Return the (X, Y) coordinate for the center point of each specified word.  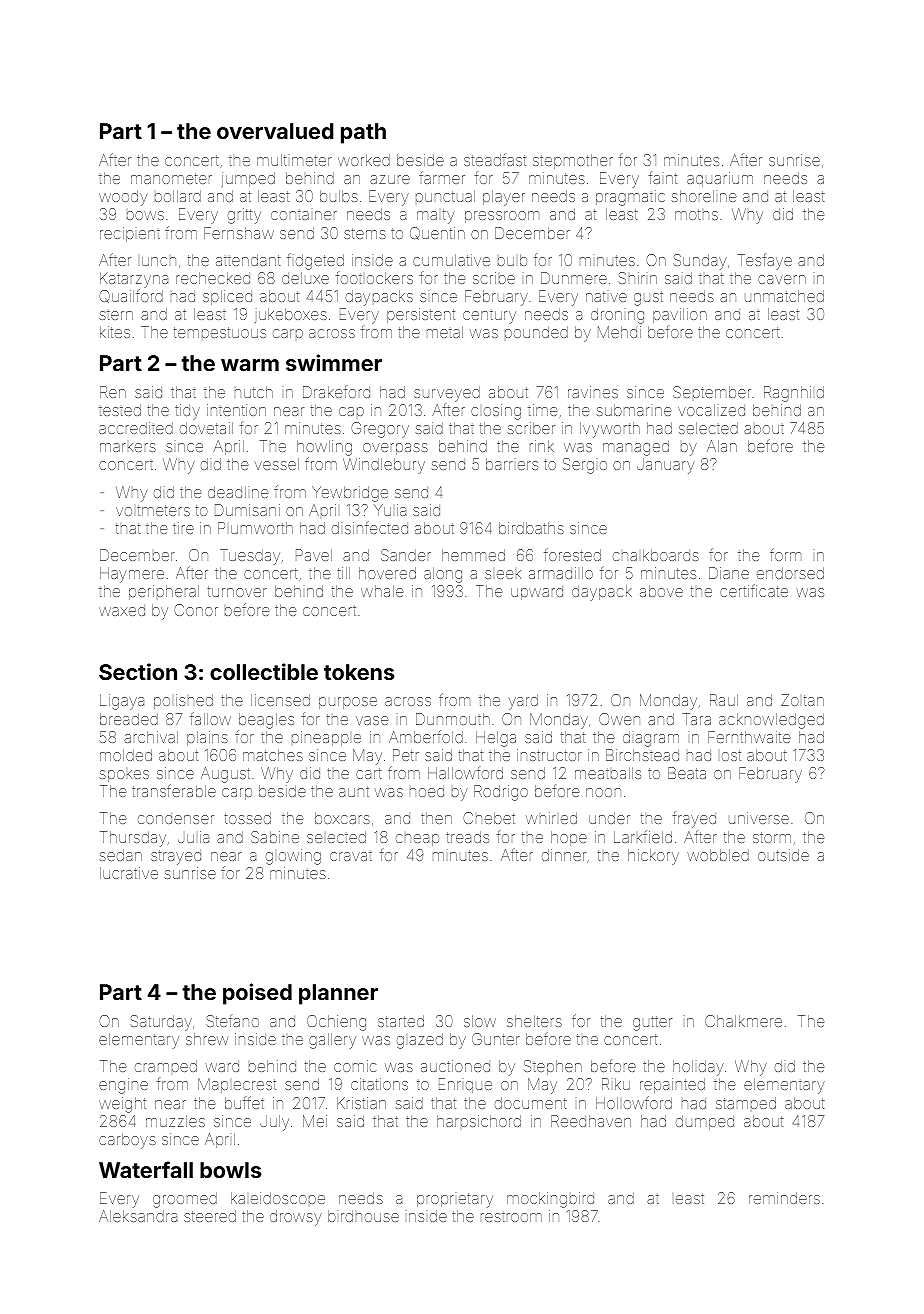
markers (128, 447)
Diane (729, 573)
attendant (248, 260)
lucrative (129, 873)
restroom (511, 1217)
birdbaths (531, 528)
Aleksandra (138, 1216)
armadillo (561, 573)
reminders (784, 1198)
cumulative (451, 260)
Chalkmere (743, 1021)
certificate (754, 590)
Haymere (132, 575)
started (401, 1021)
